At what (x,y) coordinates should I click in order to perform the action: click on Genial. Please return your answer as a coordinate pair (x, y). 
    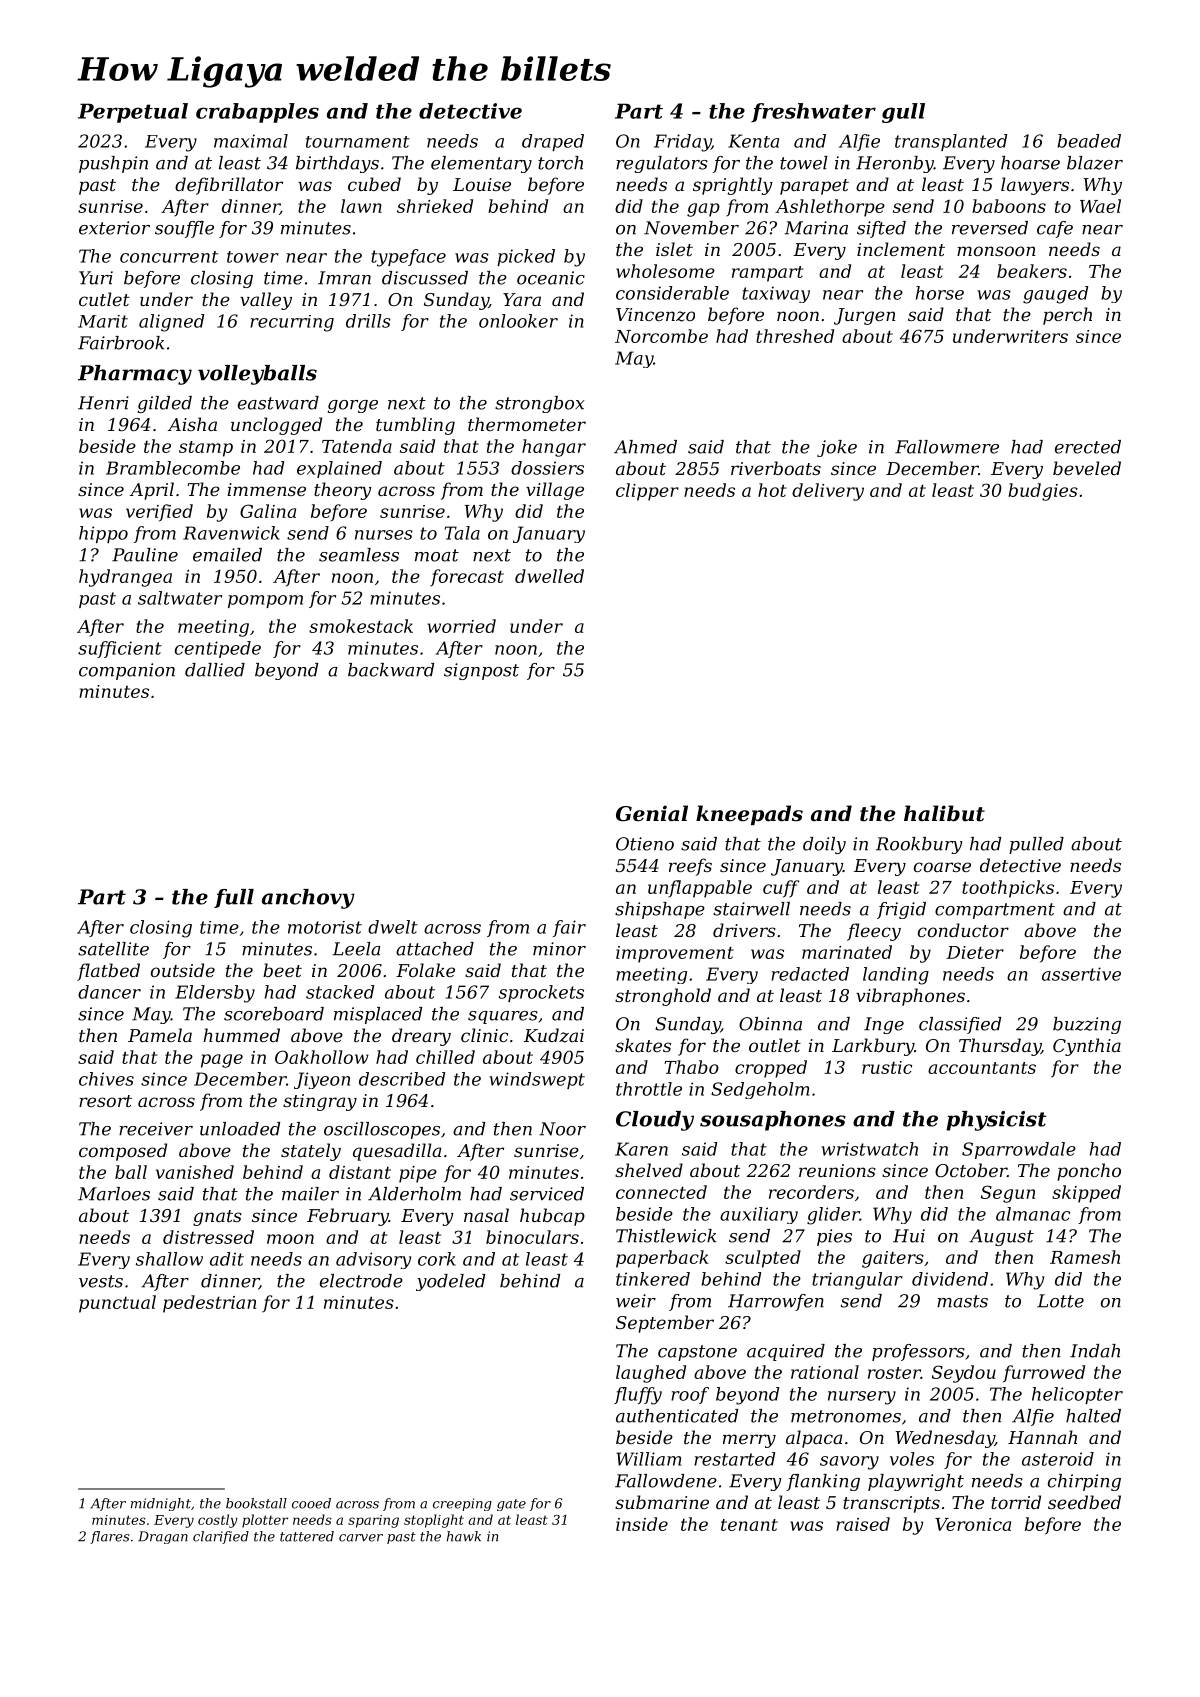
    Looking at the image, I should click on (652, 813).
